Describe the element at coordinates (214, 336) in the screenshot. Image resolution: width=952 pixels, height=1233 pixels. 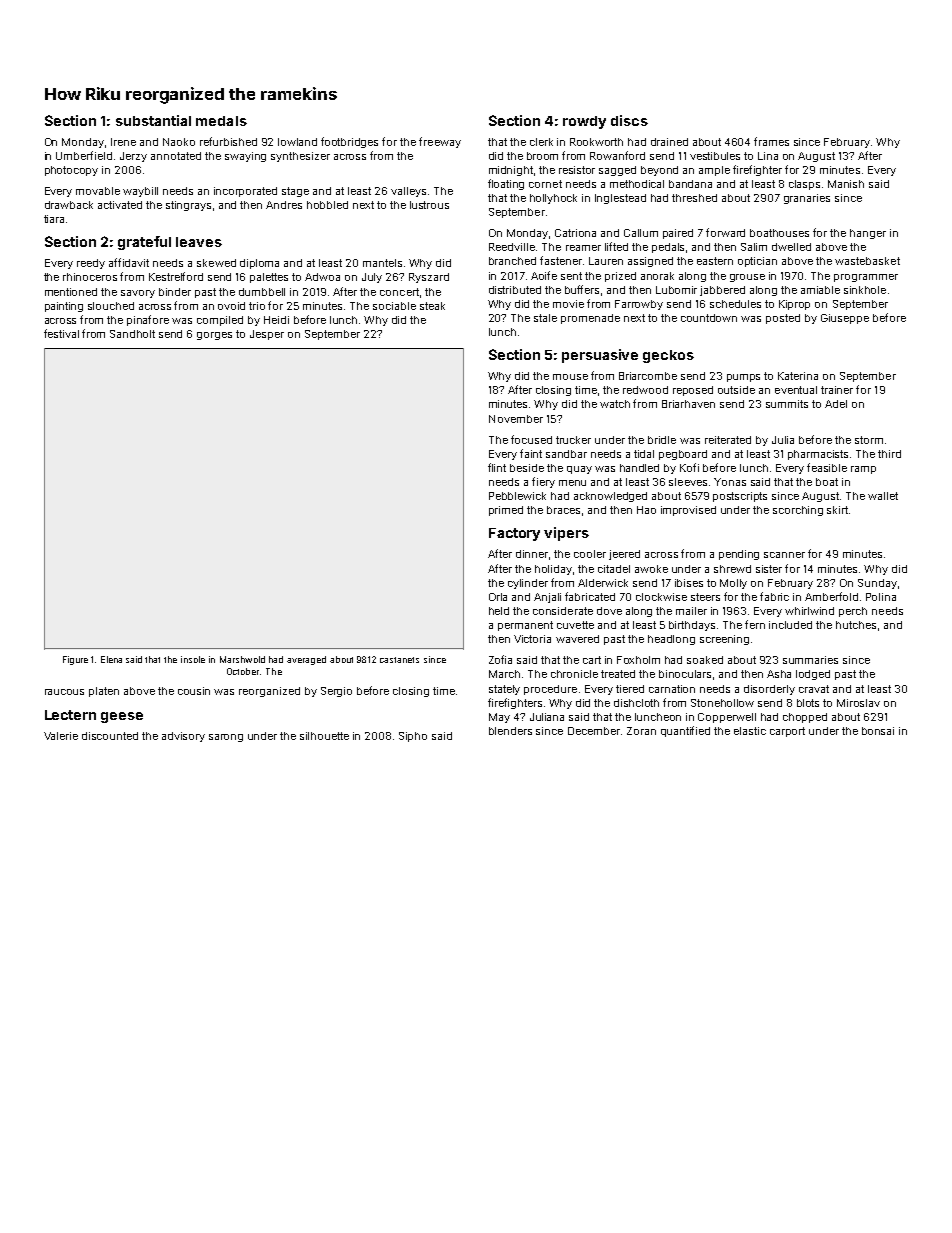
I see `gorges` at that location.
